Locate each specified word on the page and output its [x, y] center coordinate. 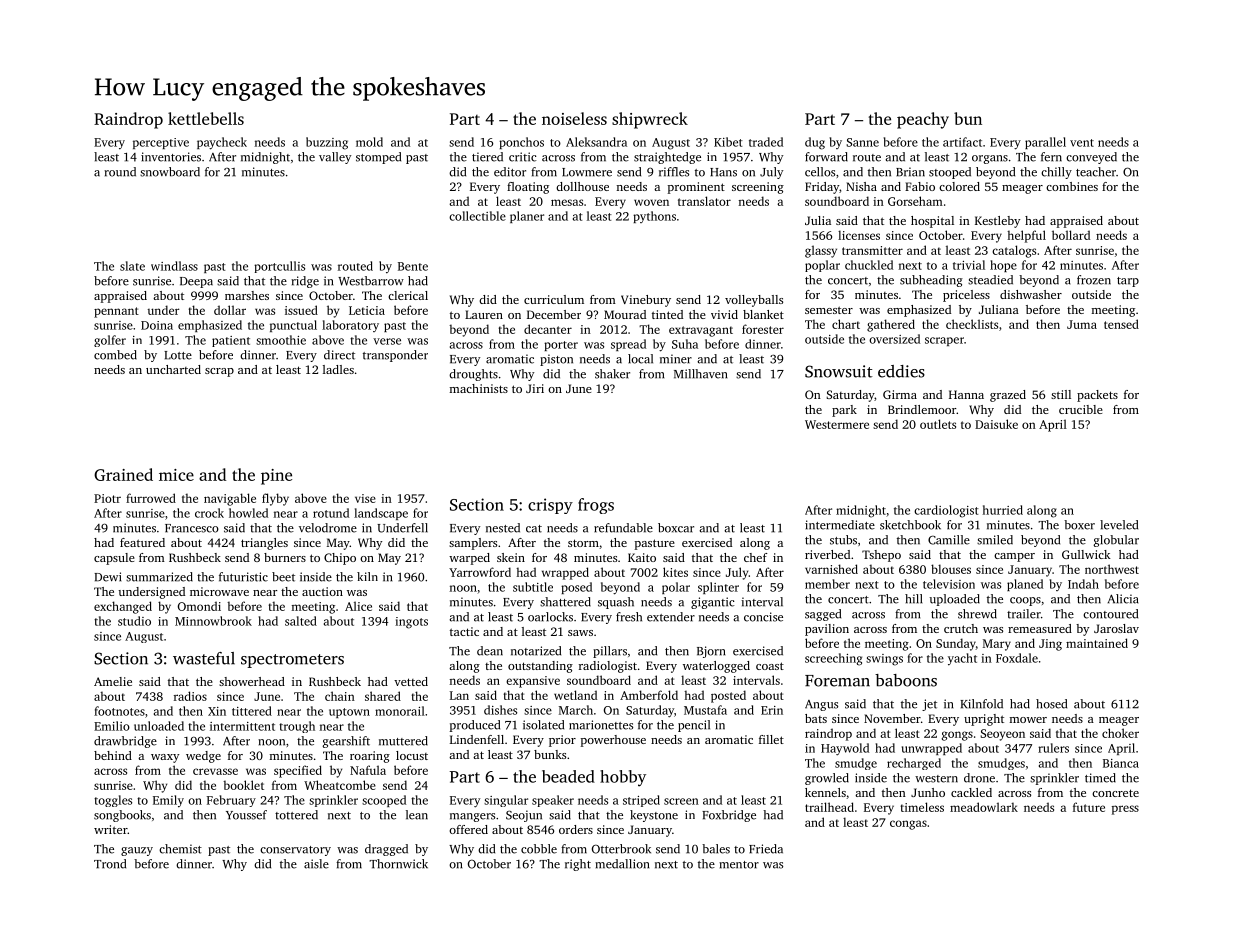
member [827, 584]
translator [704, 201]
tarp [1128, 282]
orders [576, 829]
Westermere [837, 424]
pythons [654, 217]
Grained [123, 474]
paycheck [222, 143]
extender [671, 617]
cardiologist [946, 511]
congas [908, 825]
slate [132, 266]
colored [959, 186]
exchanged [123, 607]
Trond [110, 864]
